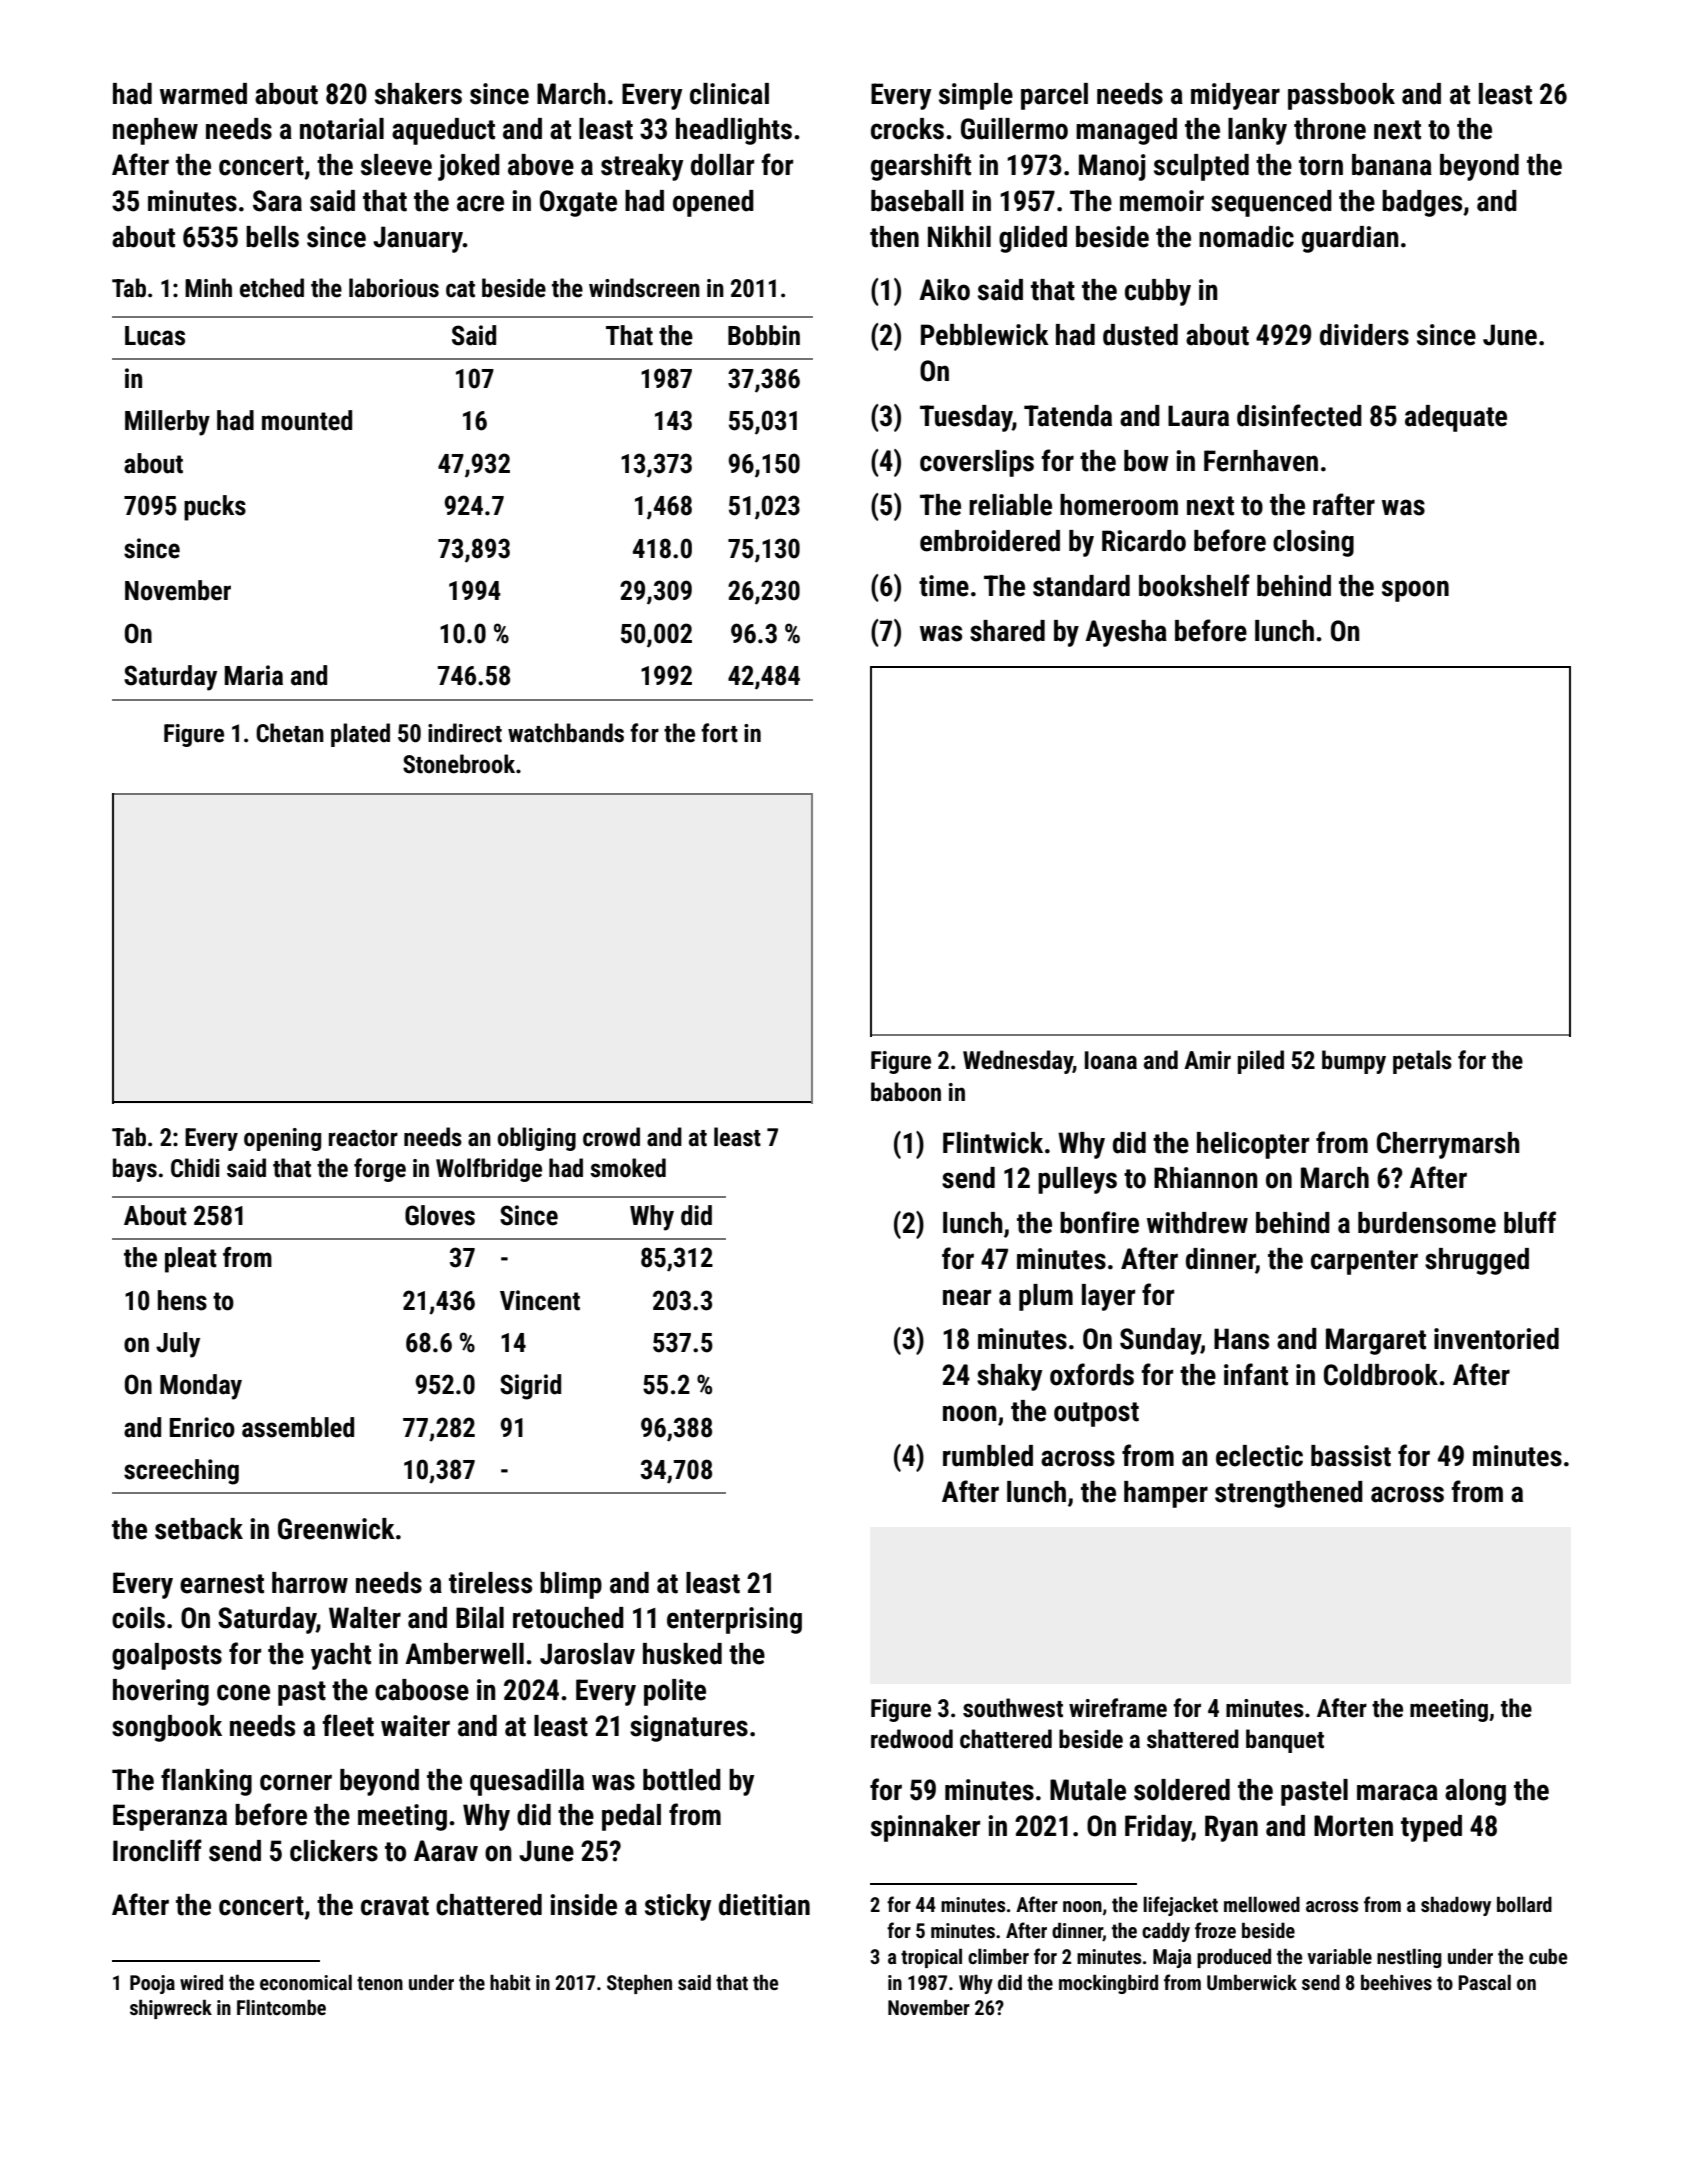 The height and width of the screenshot is (2178, 1683). Describe the element at coordinates (1194, 585) in the screenshot. I see `bookshelf` at that location.
